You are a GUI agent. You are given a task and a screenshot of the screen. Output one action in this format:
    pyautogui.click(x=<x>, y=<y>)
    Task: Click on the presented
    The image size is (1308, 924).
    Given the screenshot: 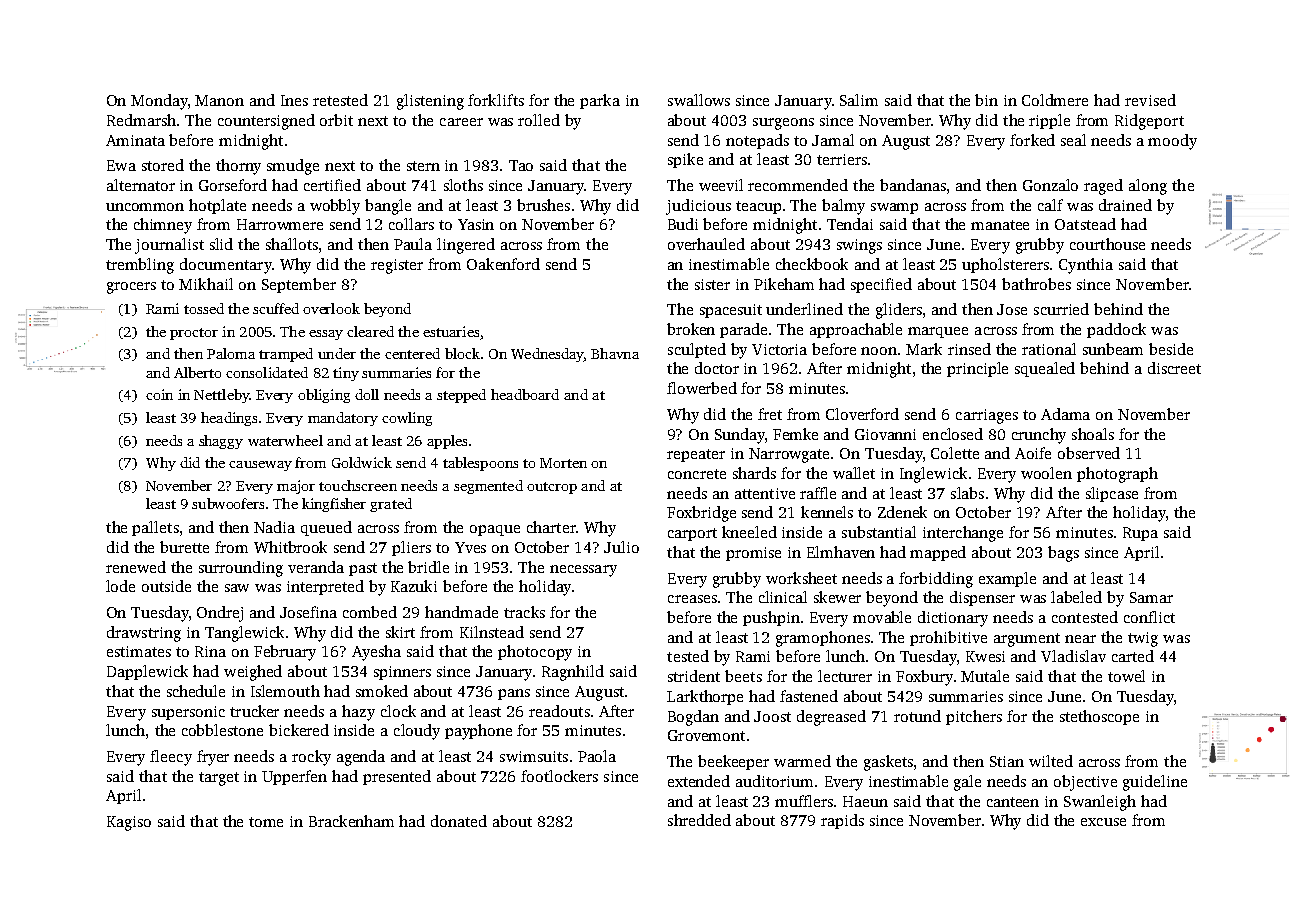 What is the action you would take?
    pyautogui.click(x=397, y=777)
